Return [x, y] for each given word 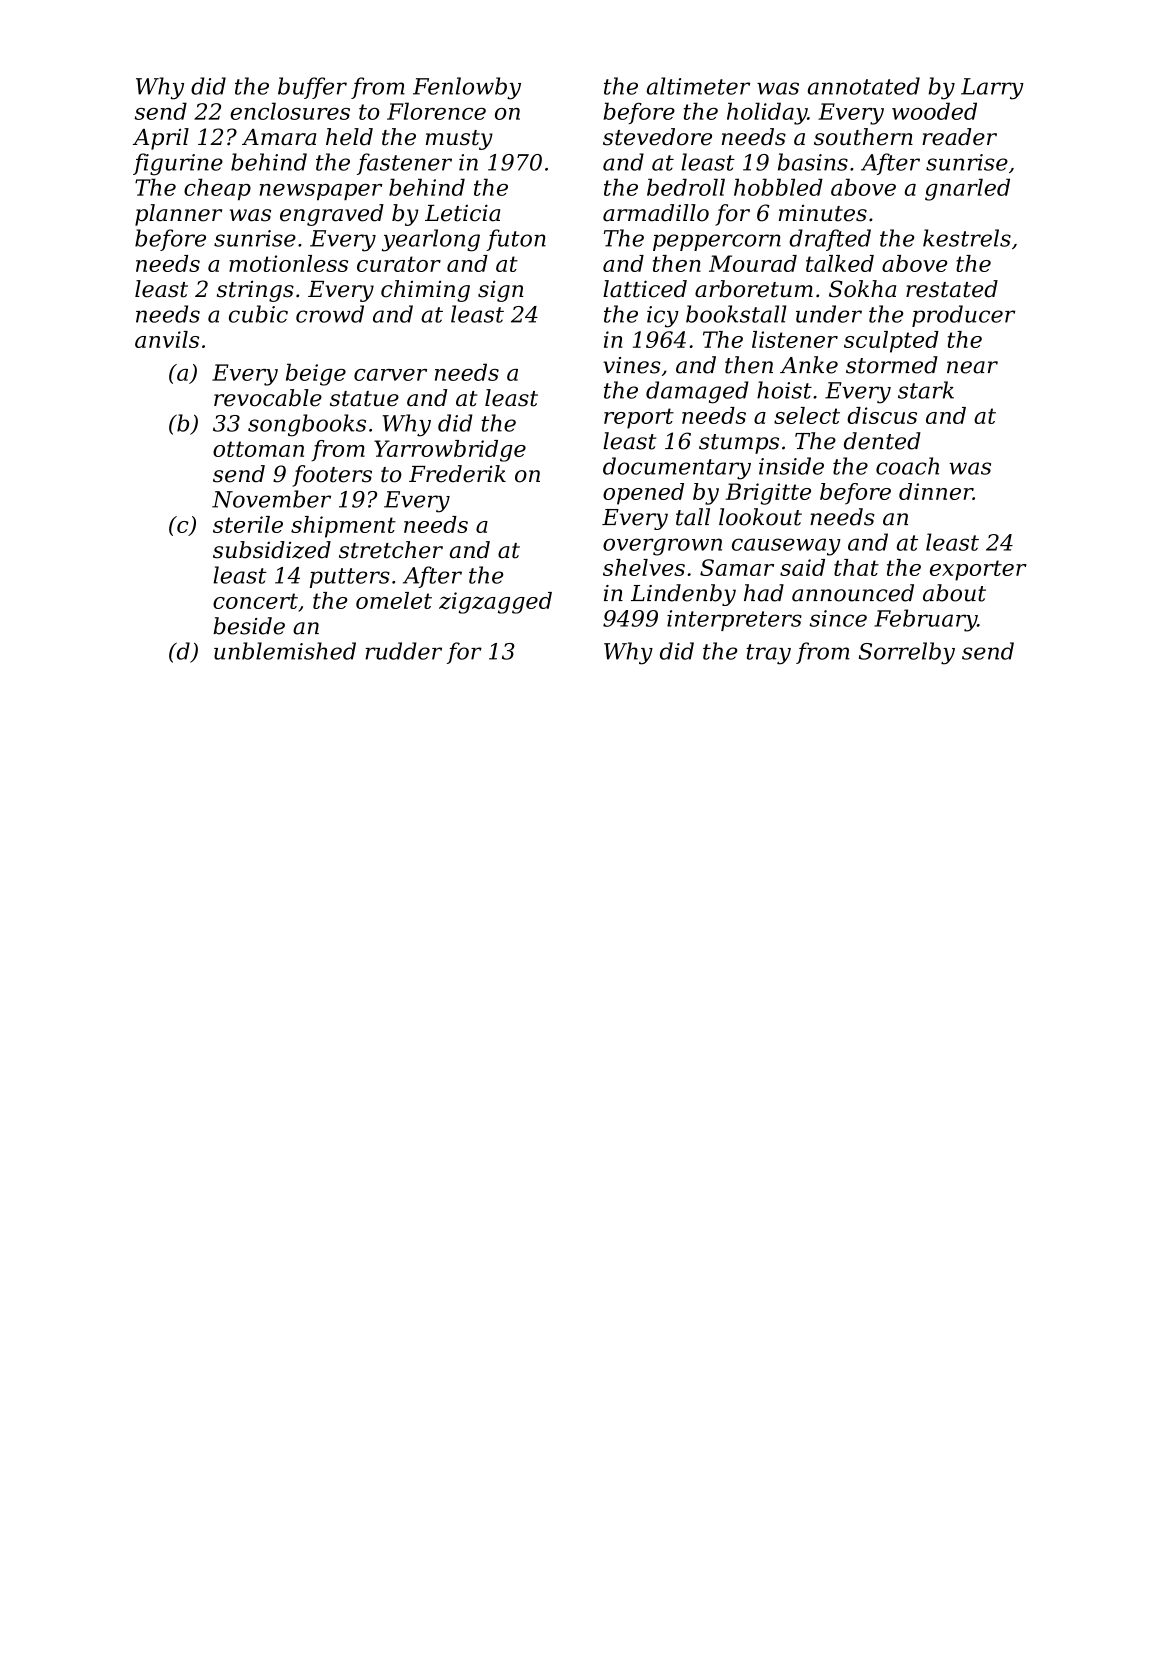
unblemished [285, 651]
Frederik [457, 474]
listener [795, 339]
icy [663, 317]
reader [959, 137]
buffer [312, 88]
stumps [739, 444]
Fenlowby [467, 88]
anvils [167, 339]
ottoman [258, 449]
